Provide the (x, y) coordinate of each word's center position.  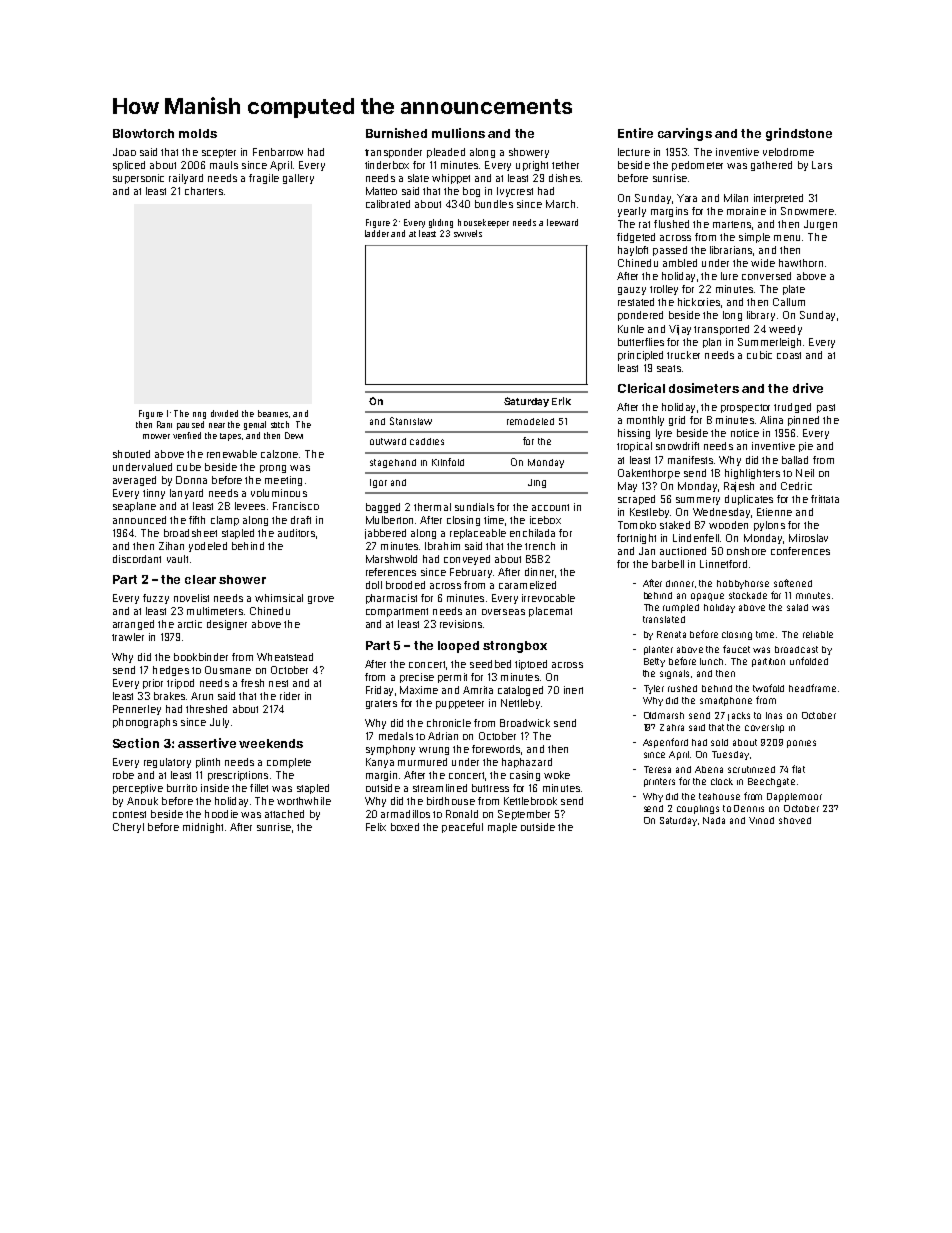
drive (808, 388)
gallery (298, 179)
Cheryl (128, 828)
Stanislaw (411, 421)
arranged (133, 625)
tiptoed (531, 665)
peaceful (462, 828)
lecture (634, 152)
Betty (654, 662)
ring (199, 415)
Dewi (294, 435)
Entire (635, 133)
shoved (795, 820)
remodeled (530, 421)
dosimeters (704, 388)
